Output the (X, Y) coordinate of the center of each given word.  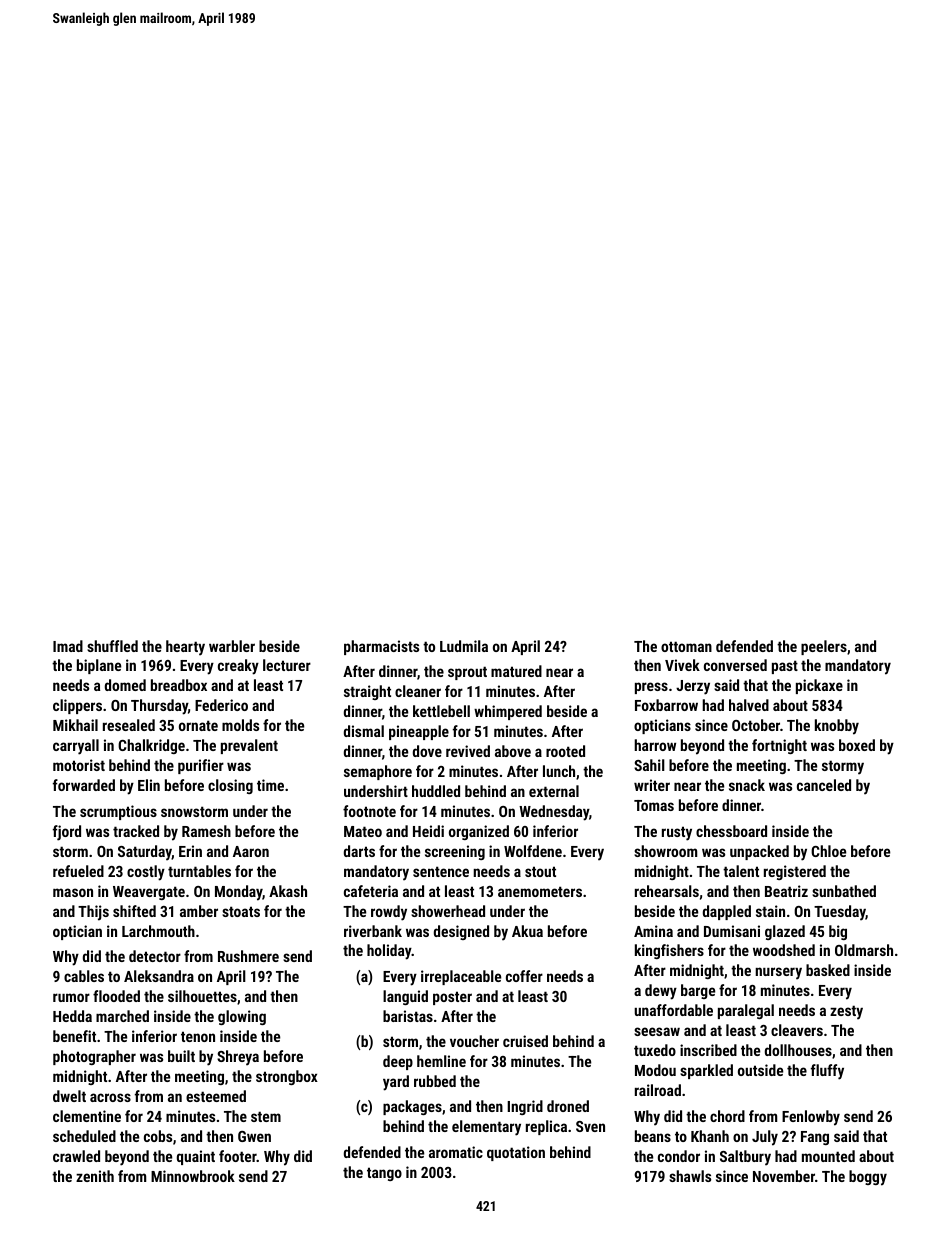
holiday (389, 952)
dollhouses (798, 1050)
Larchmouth (158, 931)
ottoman (686, 646)
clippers (77, 706)
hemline (441, 1061)
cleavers (797, 1030)
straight (367, 692)
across (110, 1097)
